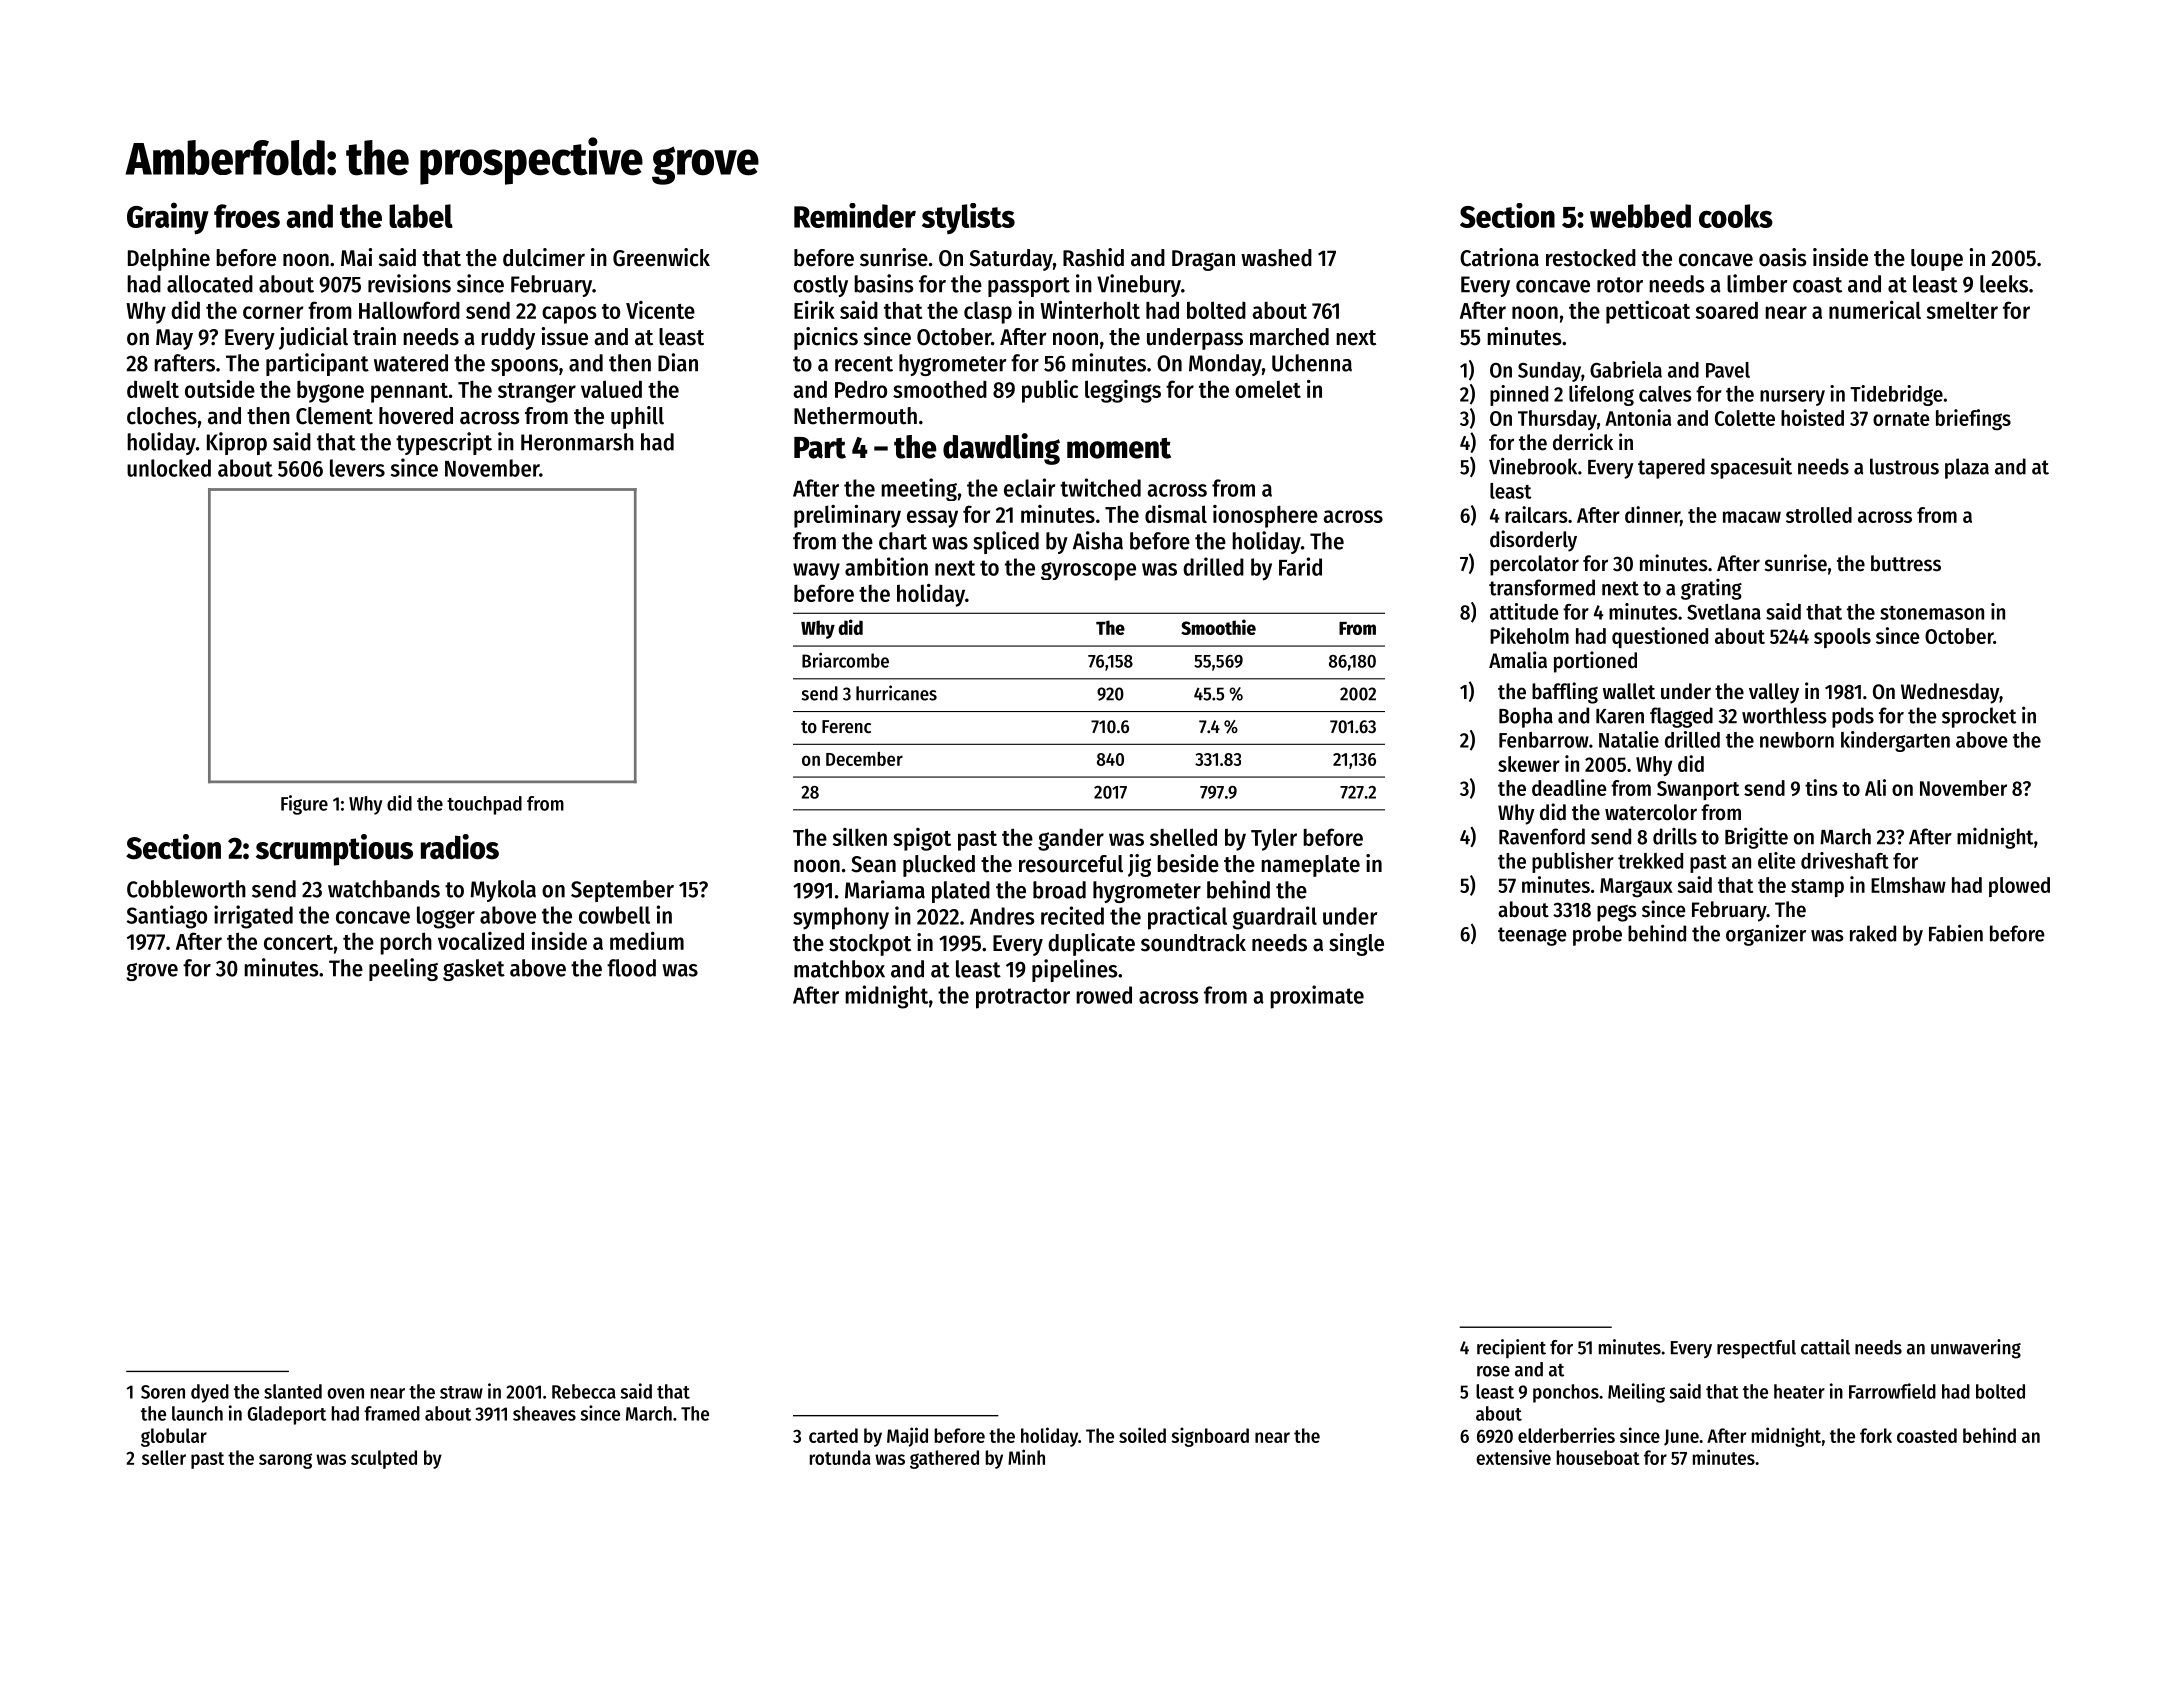 Image resolution: width=2178 pixels, height=1683 pixels. What do you see at coordinates (922, 839) in the image?
I see `spigot` at bounding box center [922, 839].
